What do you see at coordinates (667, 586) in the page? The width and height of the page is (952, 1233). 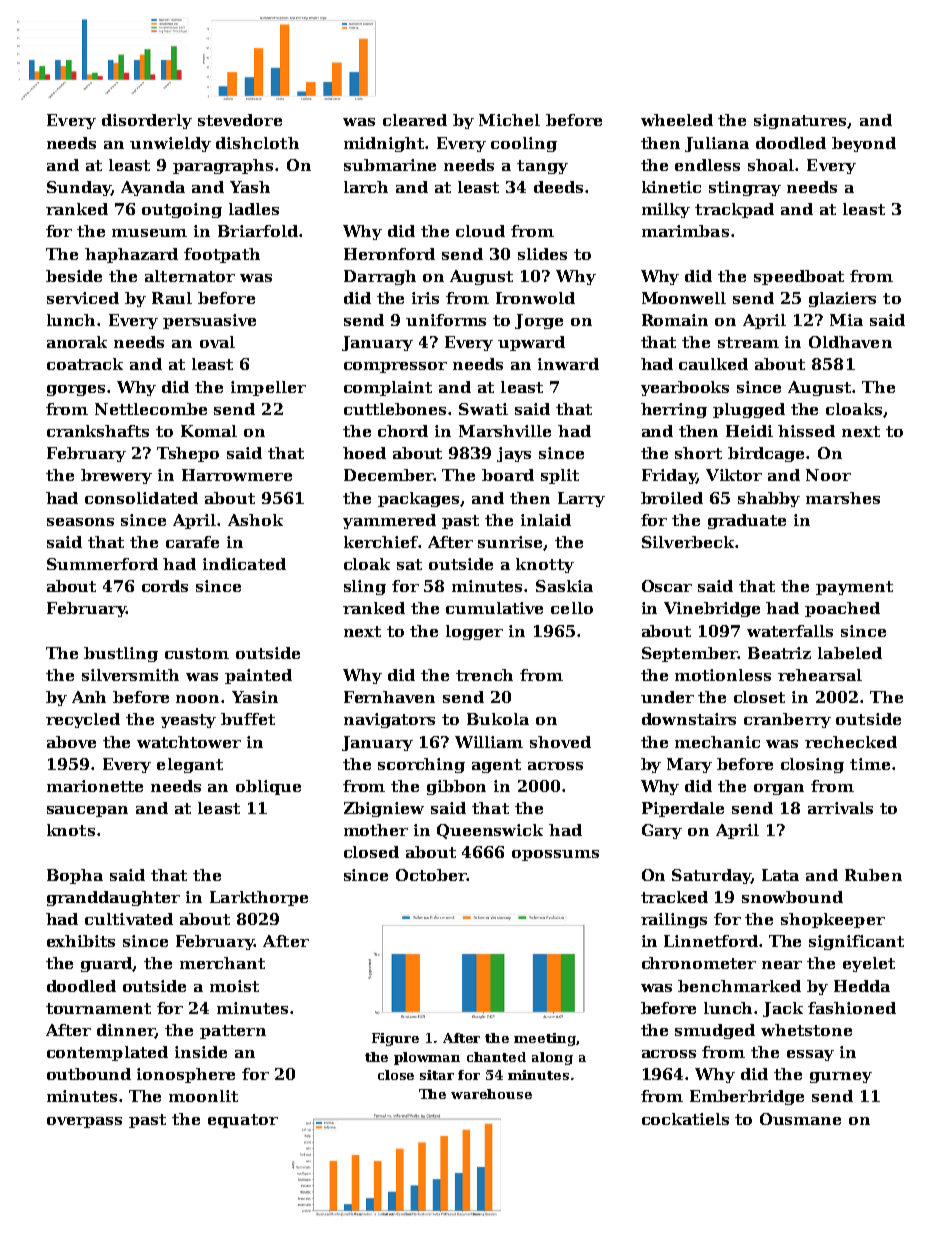 I see `Oscar` at bounding box center [667, 586].
